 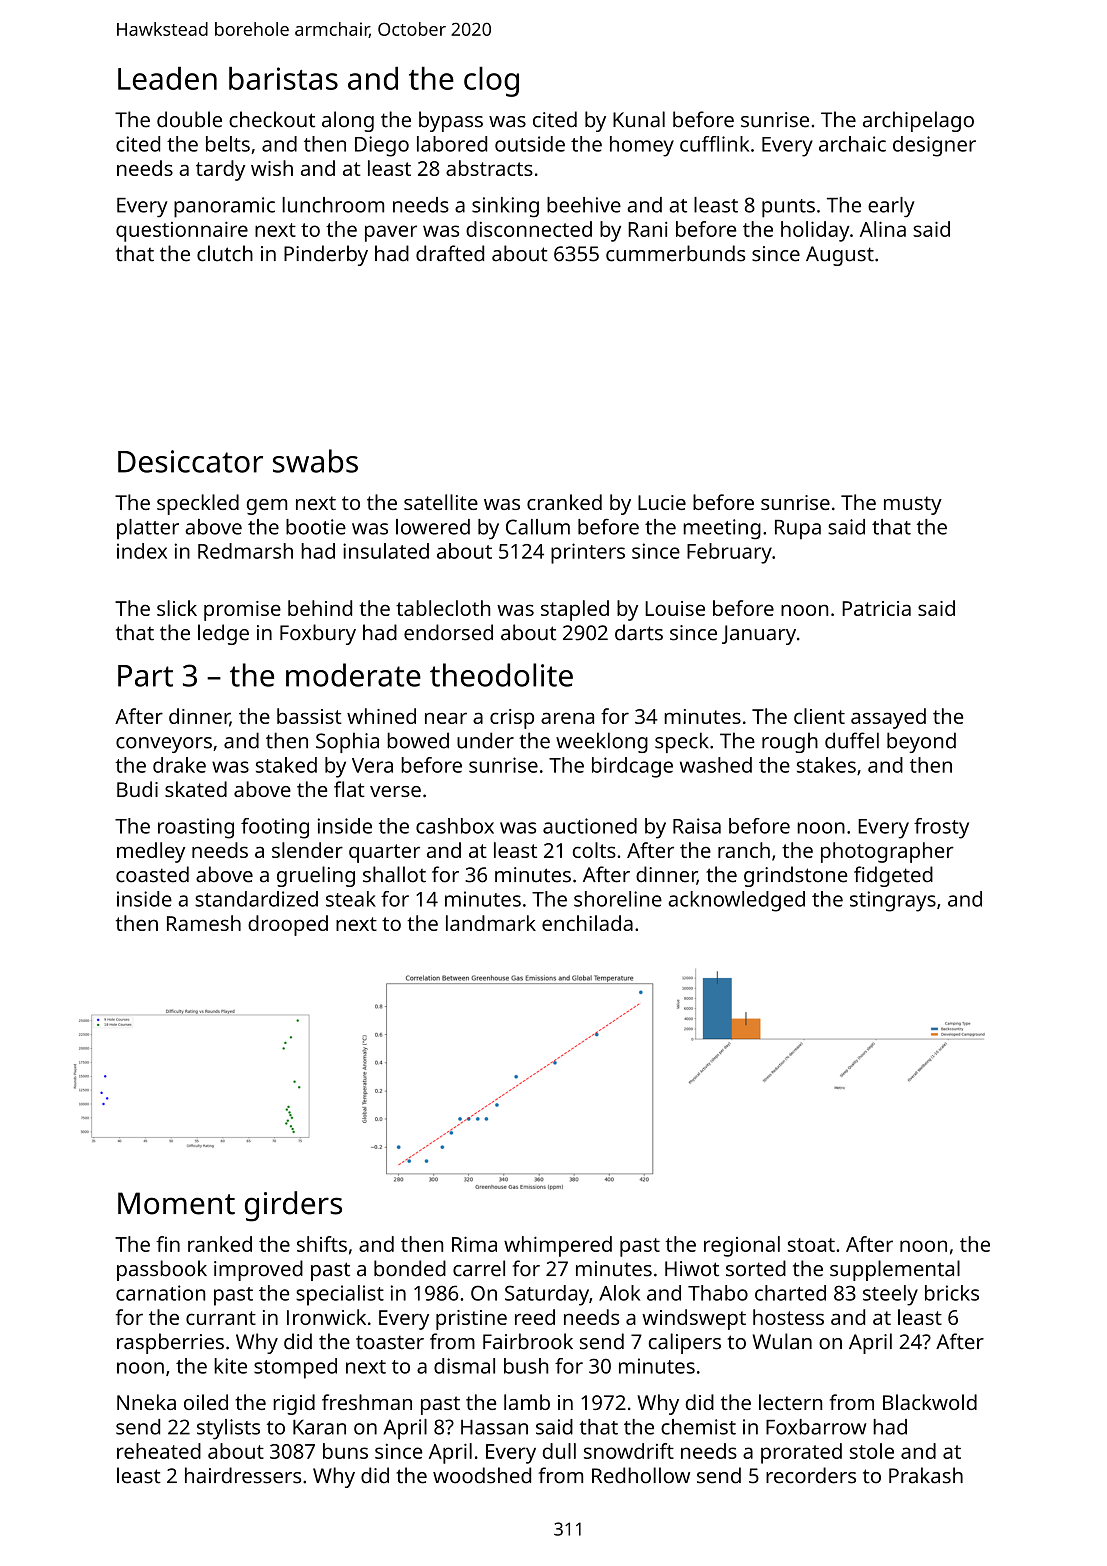 I want to click on rough, so click(x=790, y=742).
